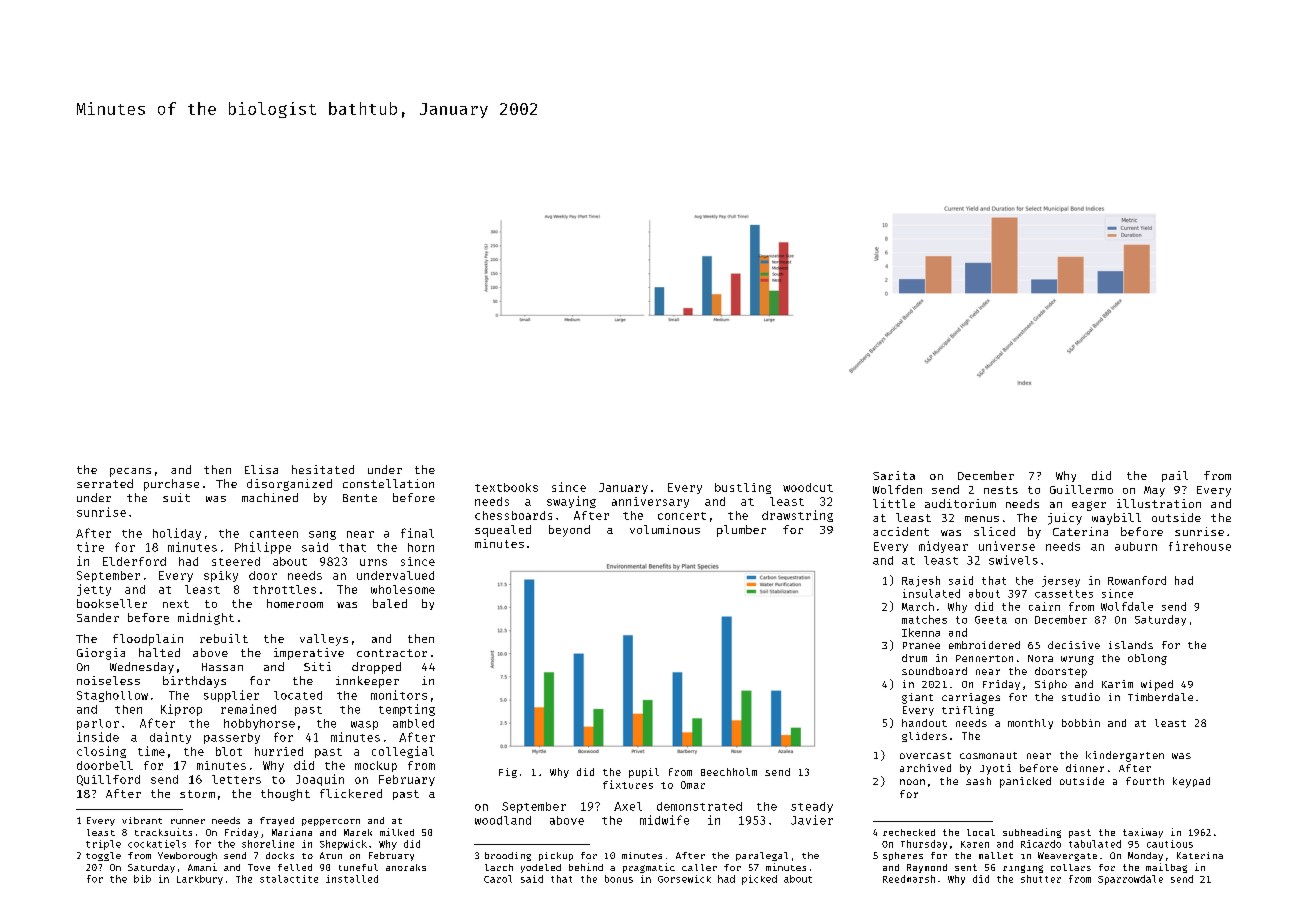 The width and height of the document is (1308, 924). What do you see at coordinates (498, 879) in the document?
I see `Carol` at bounding box center [498, 879].
